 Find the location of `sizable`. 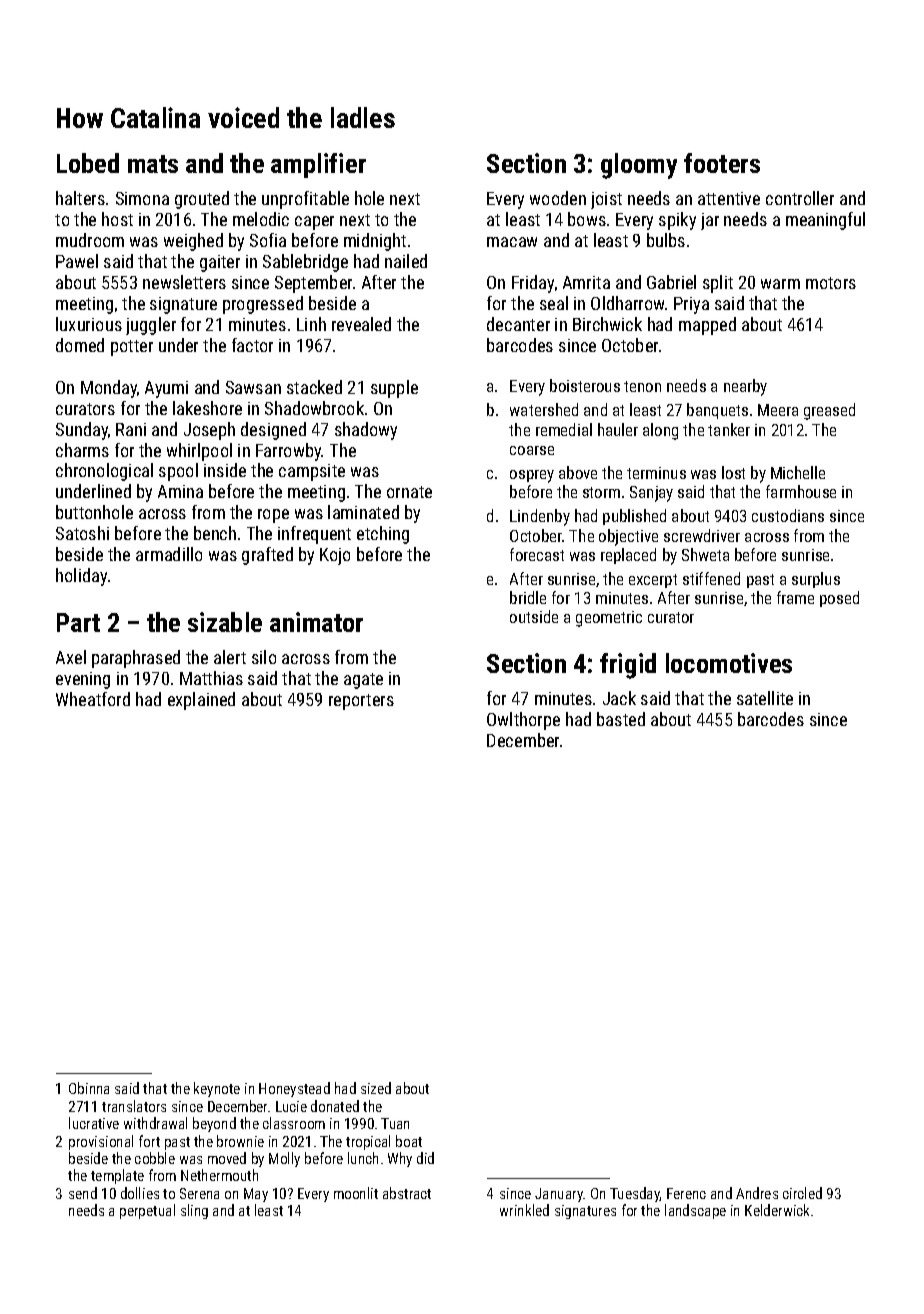

sizable is located at coordinates (225, 622).
